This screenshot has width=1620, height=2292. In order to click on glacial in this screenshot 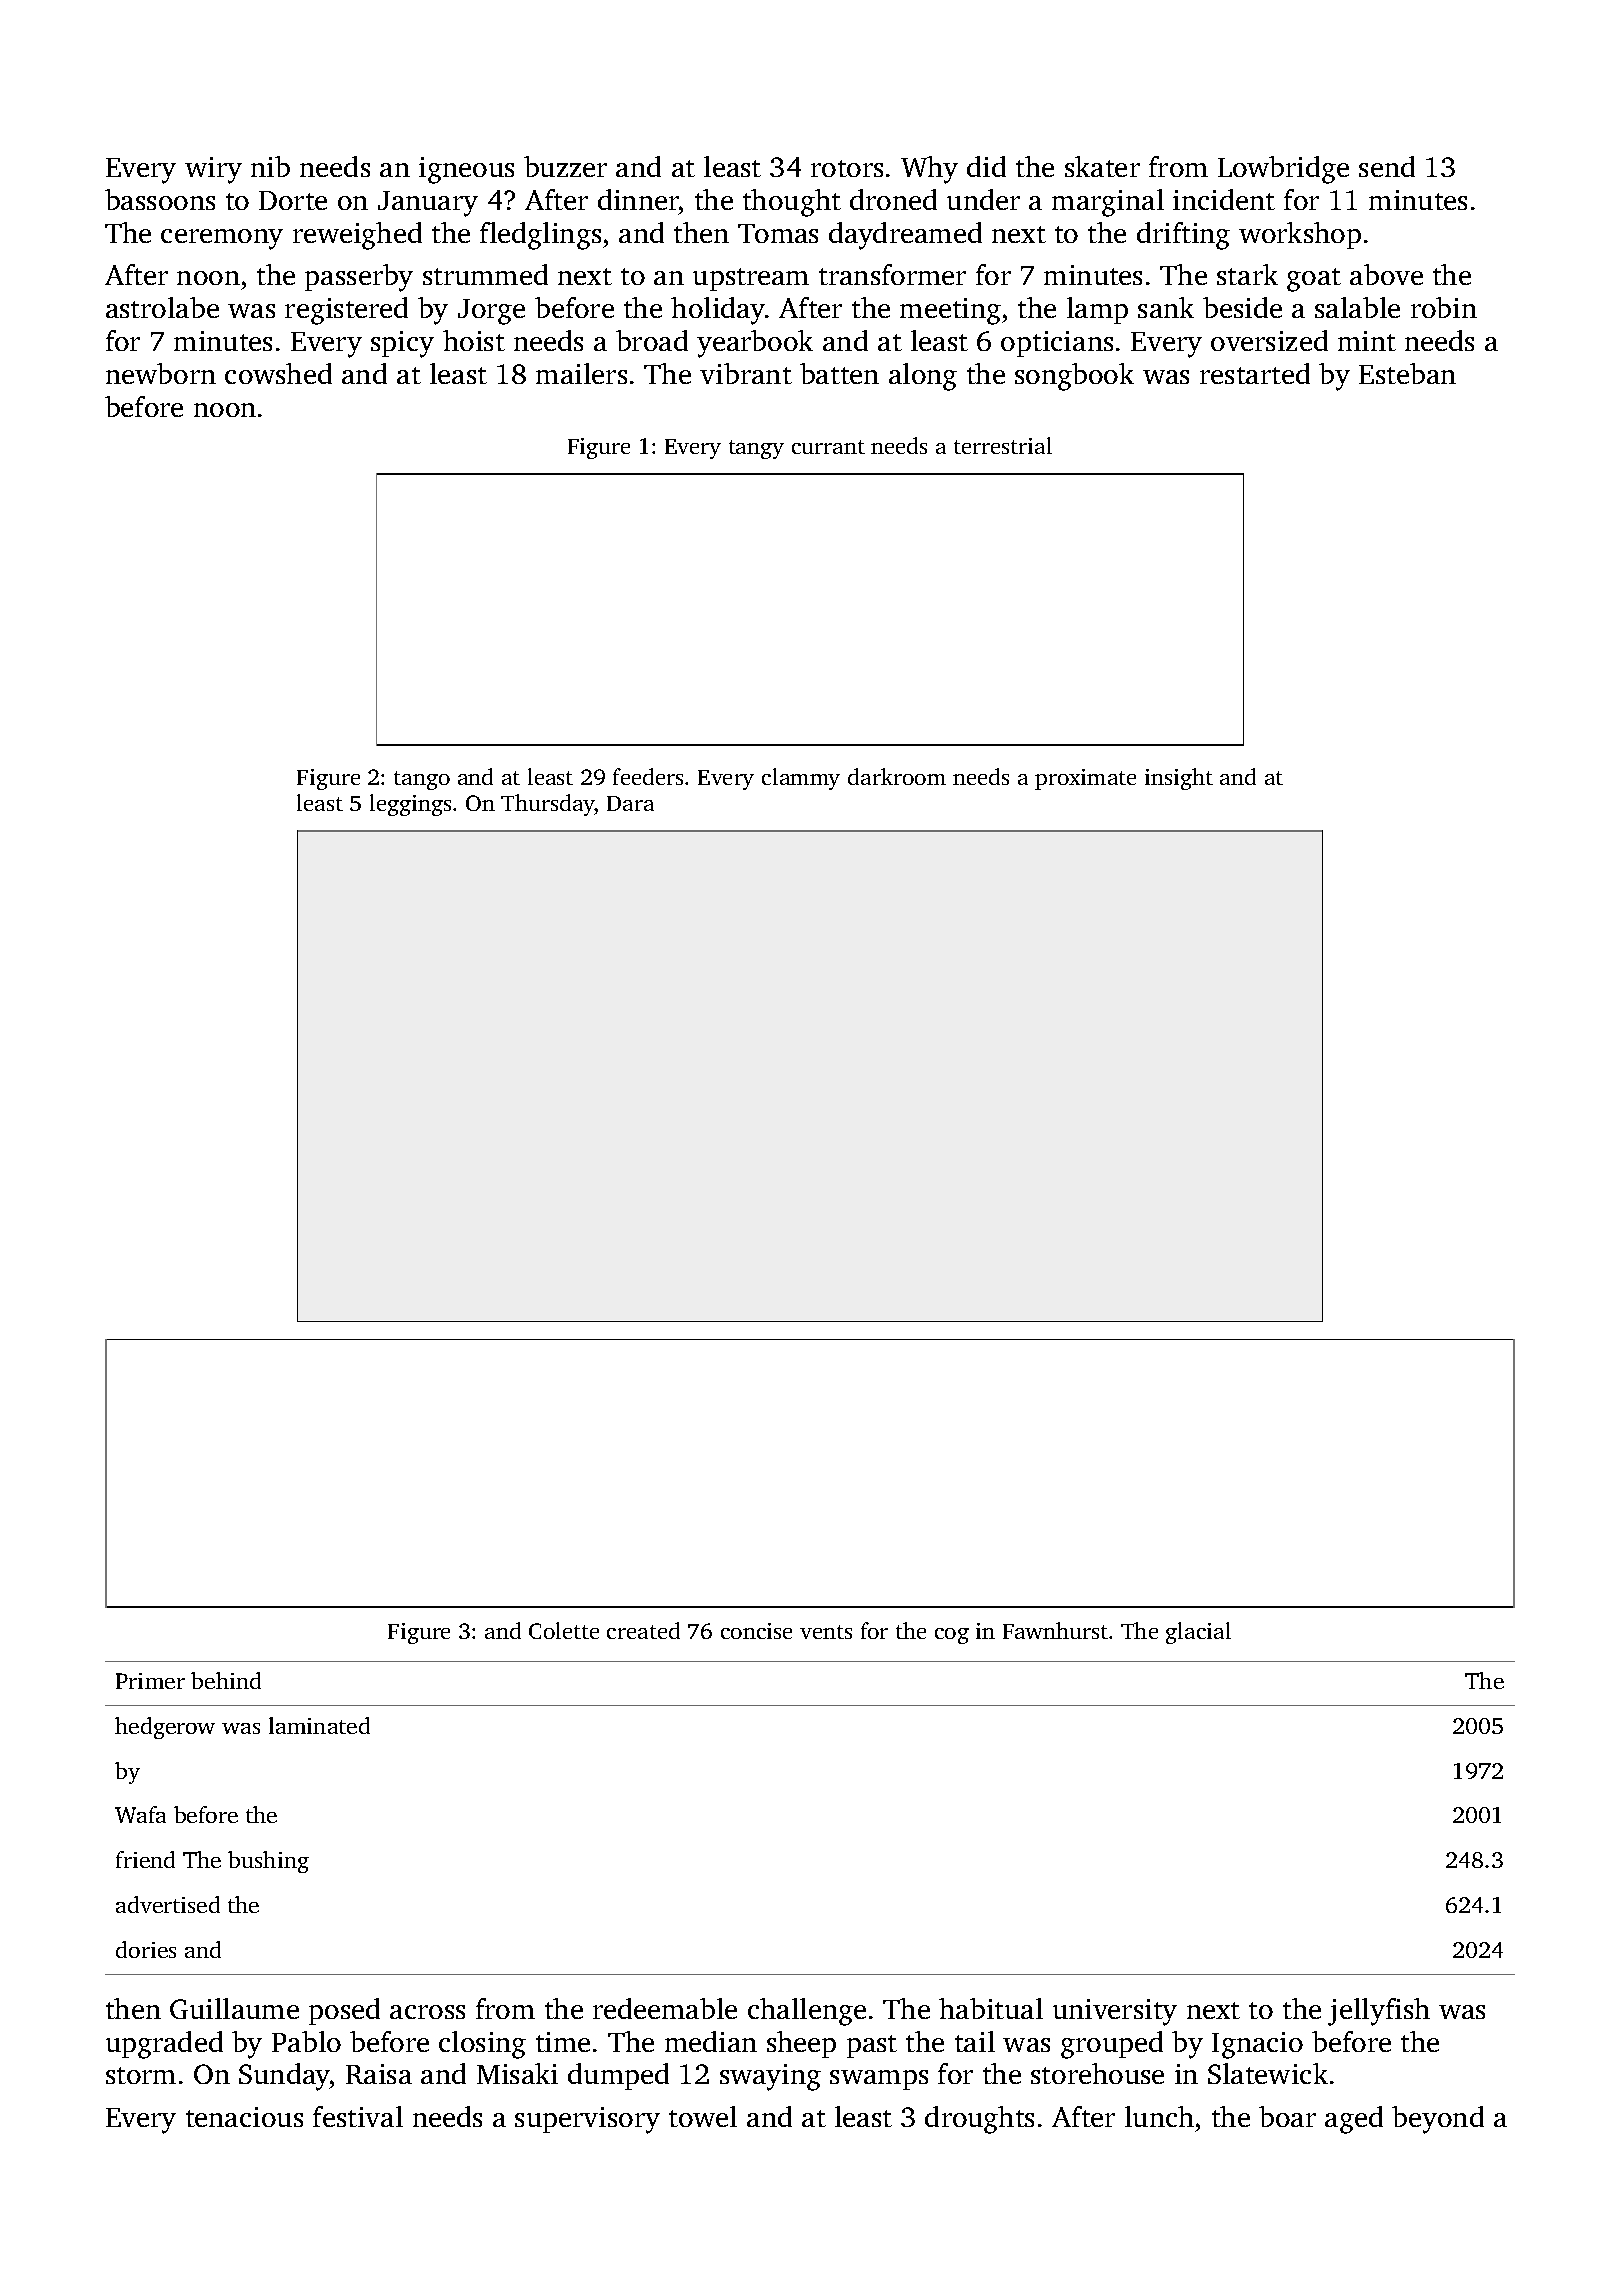, I will do `click(1198, 1633)`.
